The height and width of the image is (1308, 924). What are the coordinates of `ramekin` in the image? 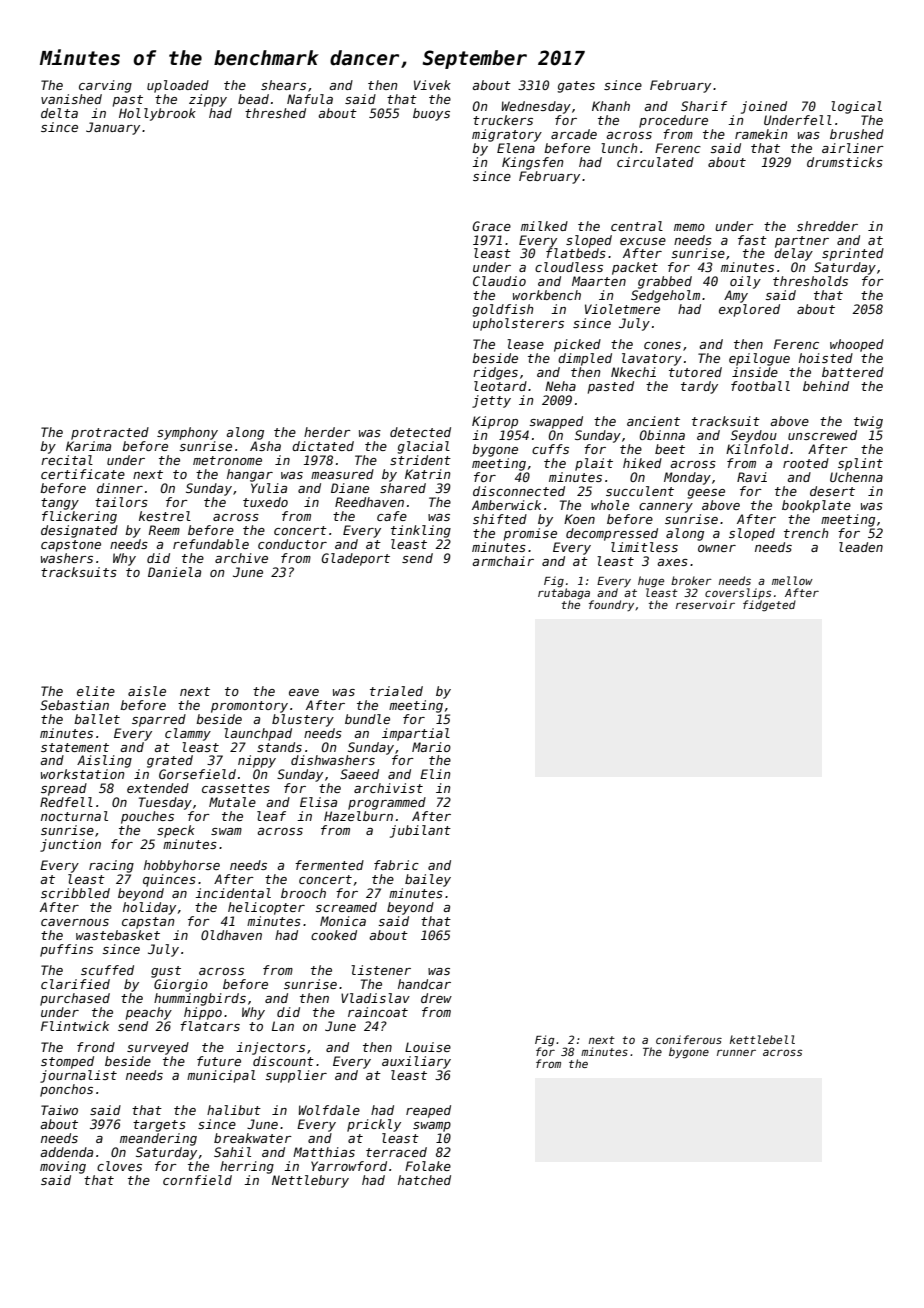 It's located at (761, 134).
